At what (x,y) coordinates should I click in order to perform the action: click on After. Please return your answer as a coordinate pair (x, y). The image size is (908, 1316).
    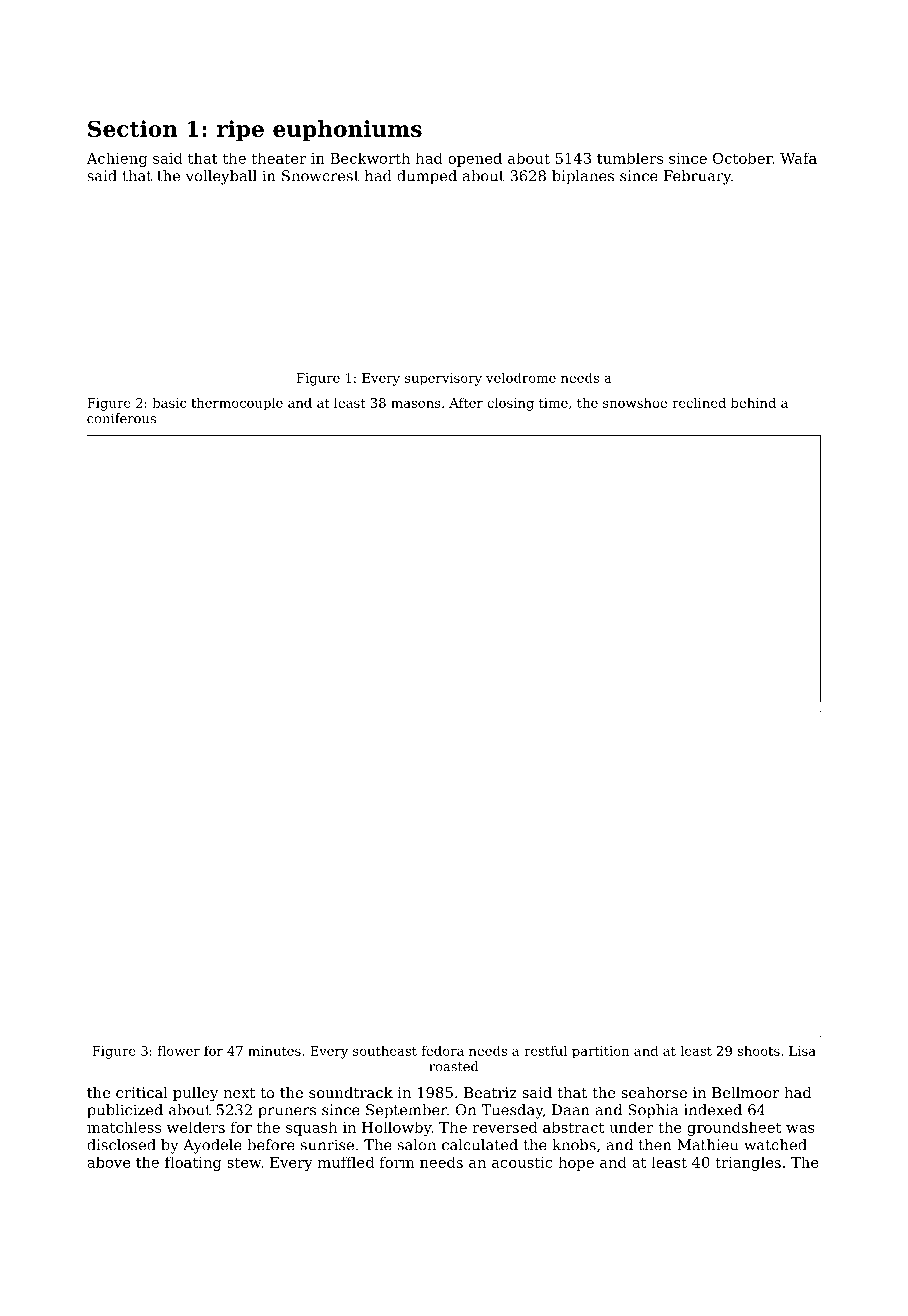
    Looking at the image, I should click on (466, 403).
